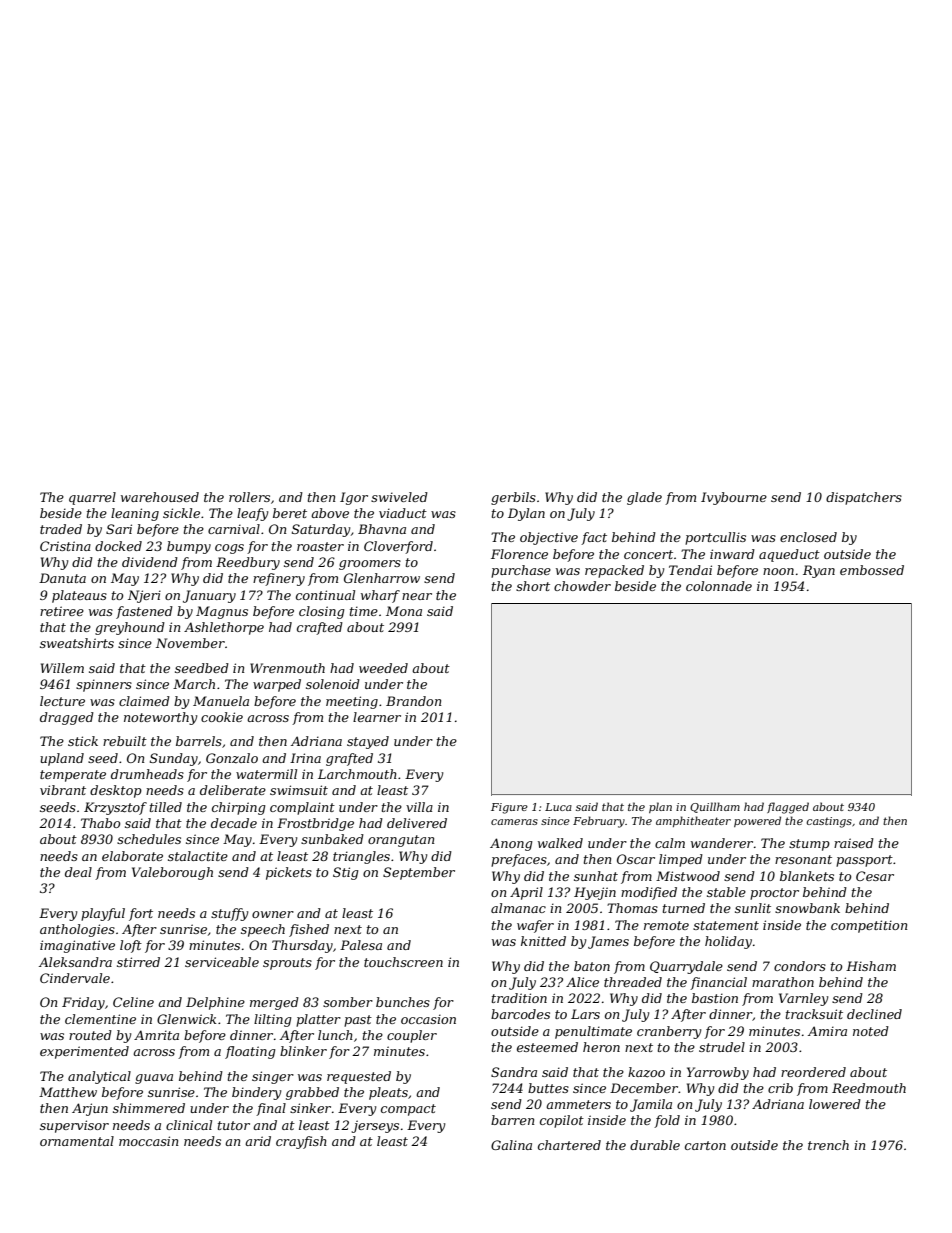  What do you see at coordinates (808, 537) in the page?
I see `enclosed` at bounding box center [808, 537].
